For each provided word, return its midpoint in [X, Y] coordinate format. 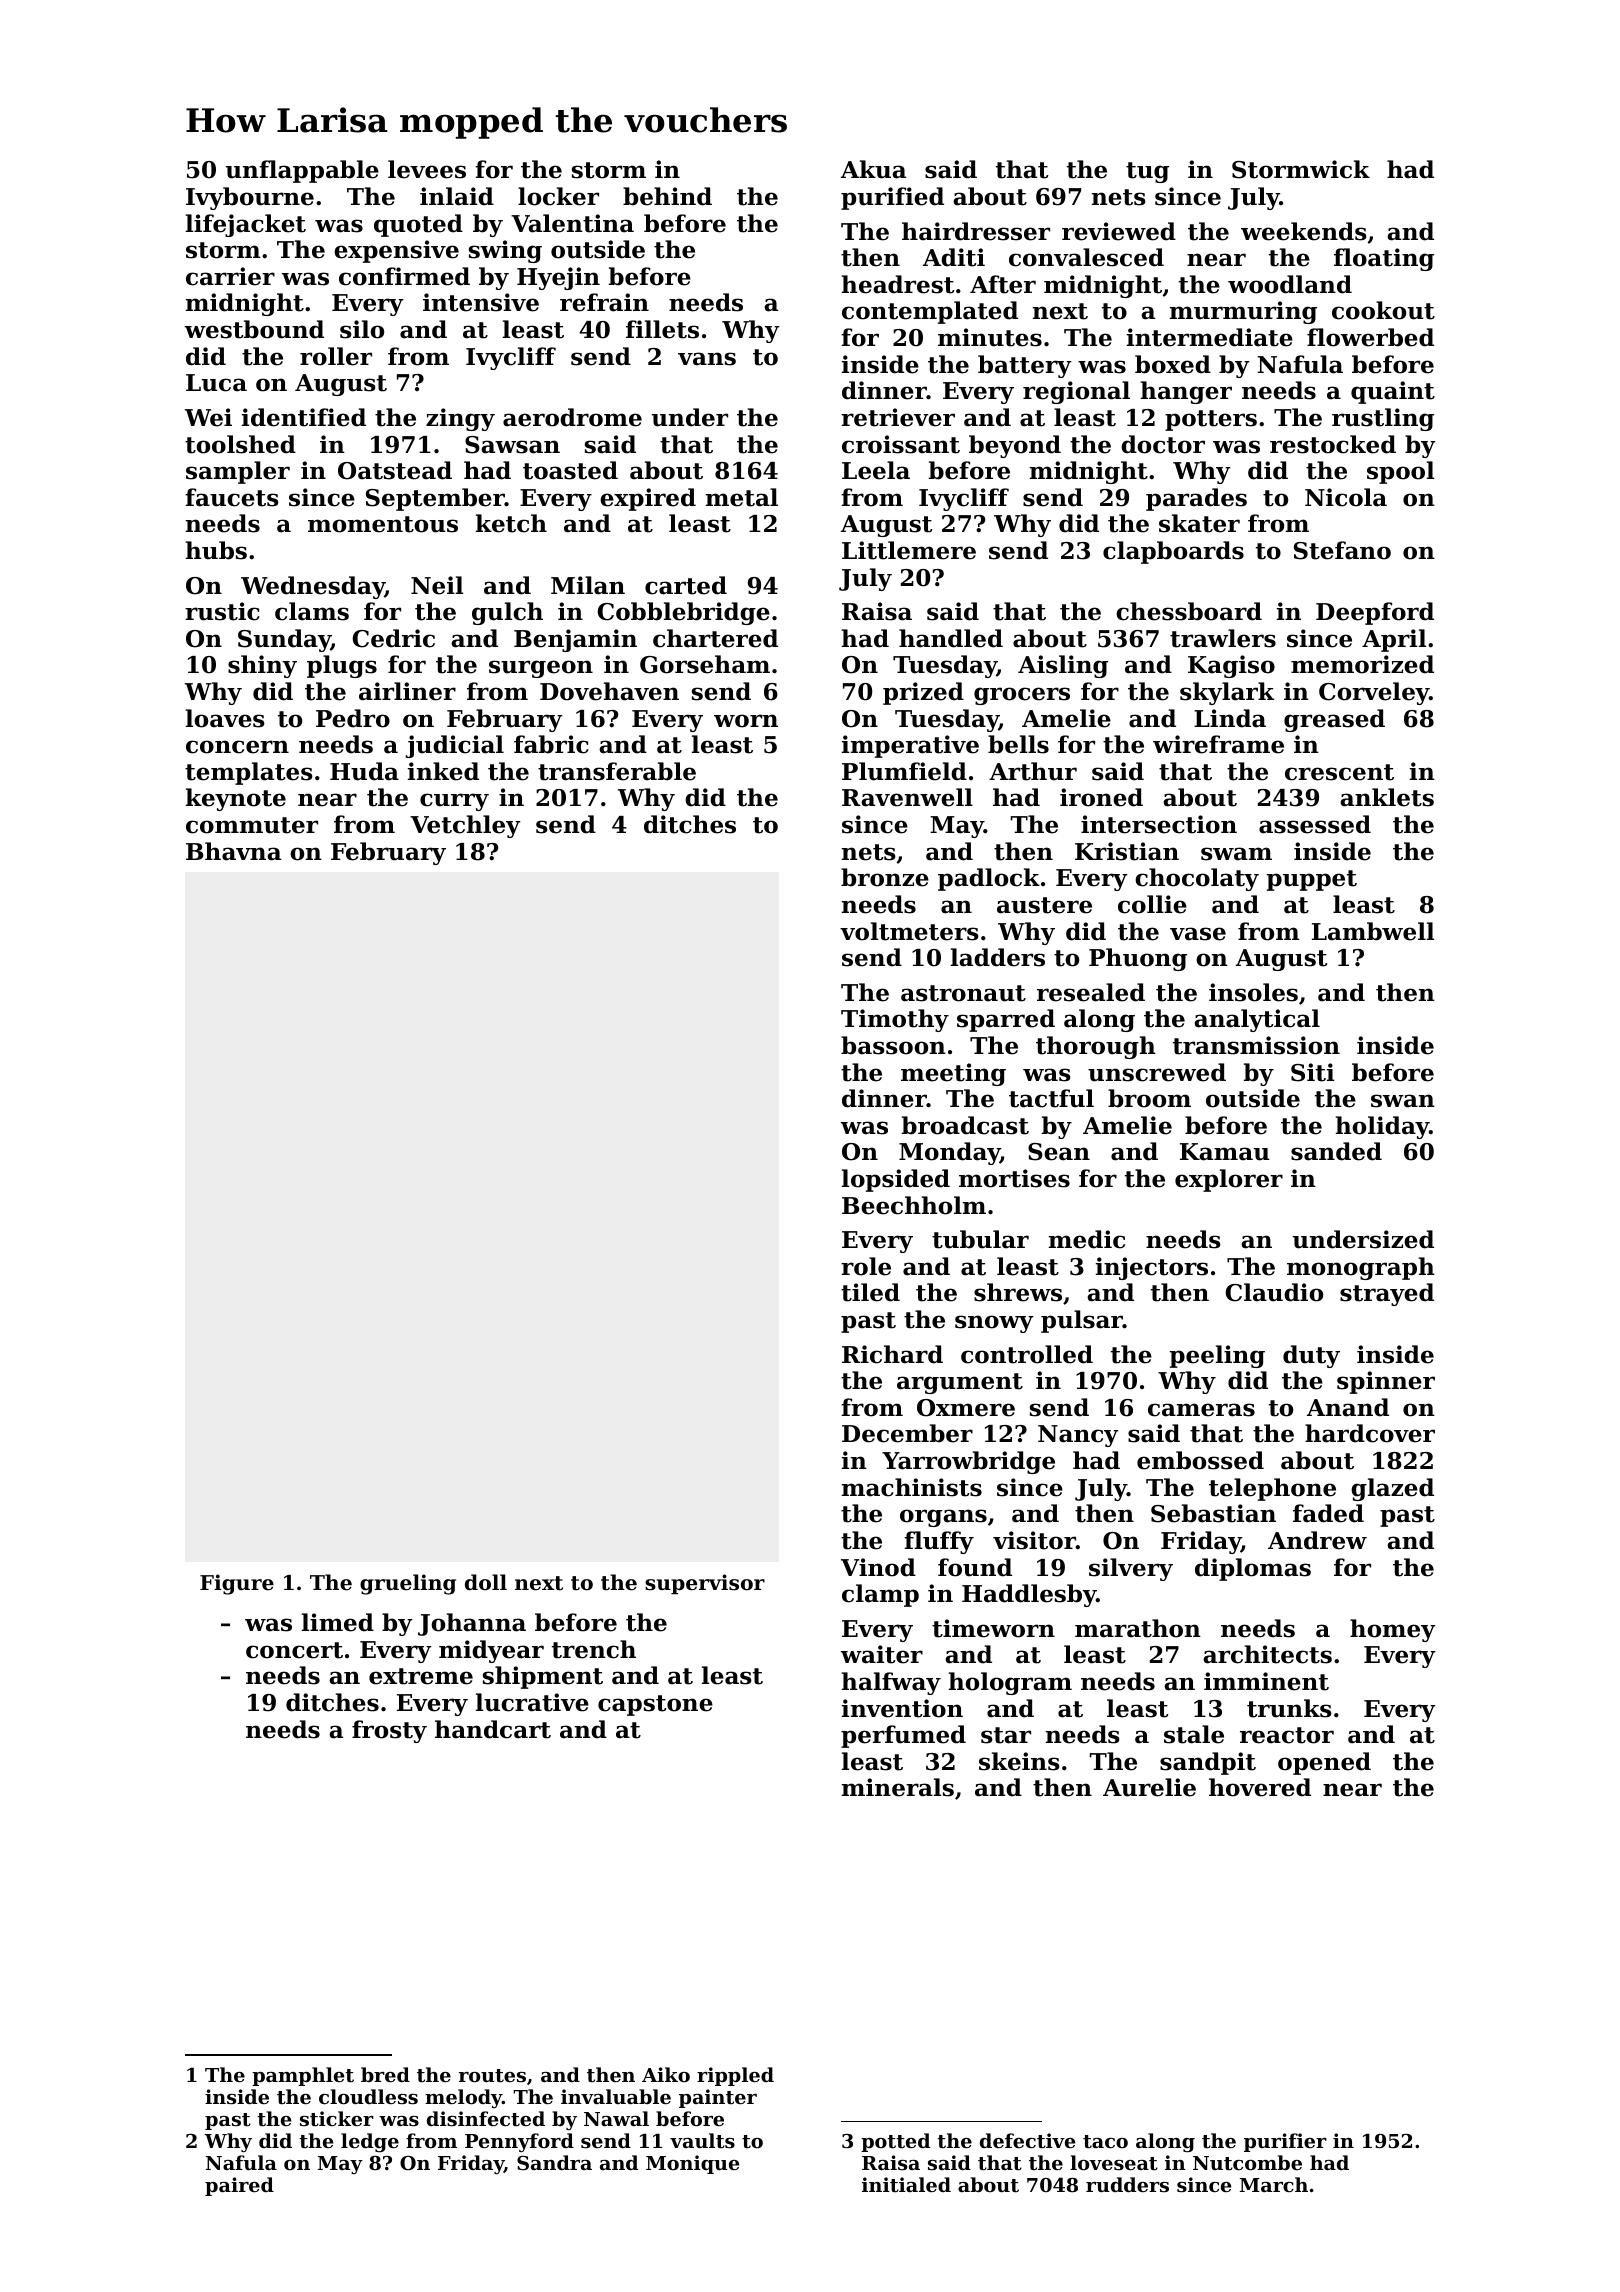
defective [1027, 2141]
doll [486, 1582]
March [1274, 2184]
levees [427, 169]
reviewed [1119, 231]
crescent [1339, 772]
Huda [364, 771]
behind [667, 196]
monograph [1361, 1268]
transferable [617, 771]
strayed [1387, 1294]
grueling [408, 1584]
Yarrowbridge [968, 1462]
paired [239, 2186]
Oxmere [966, 1408]
